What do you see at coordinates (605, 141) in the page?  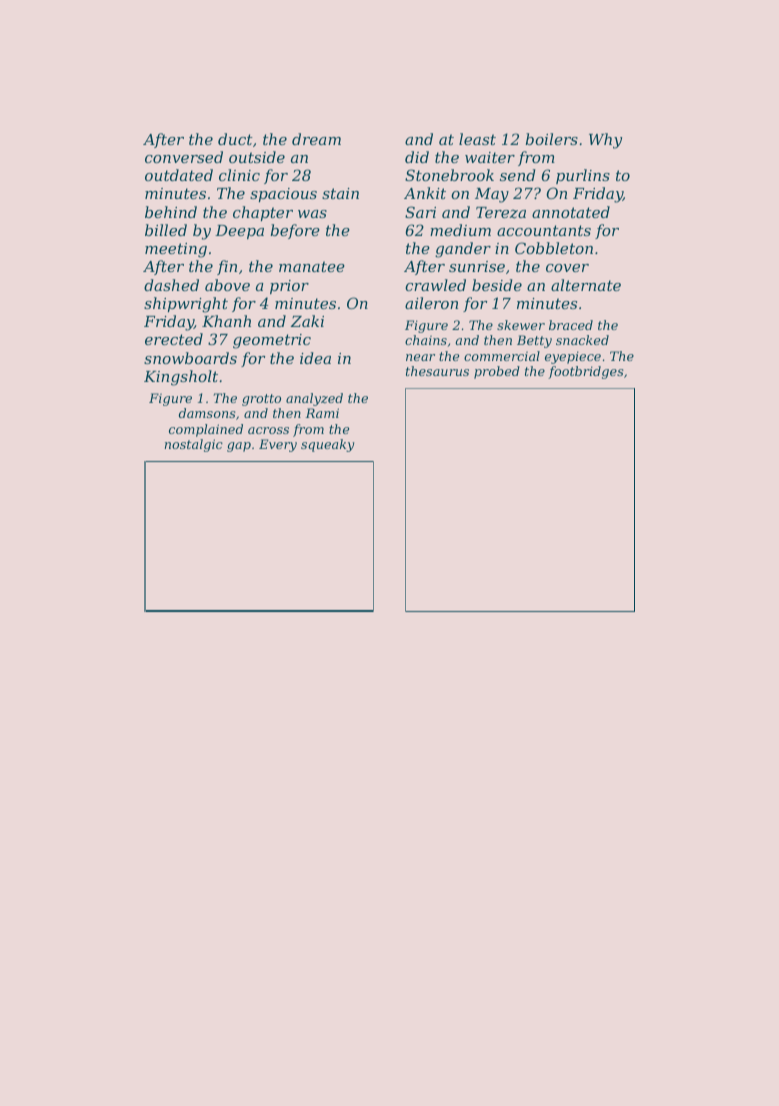 I see `Why` at bounding box center [605, 141].
